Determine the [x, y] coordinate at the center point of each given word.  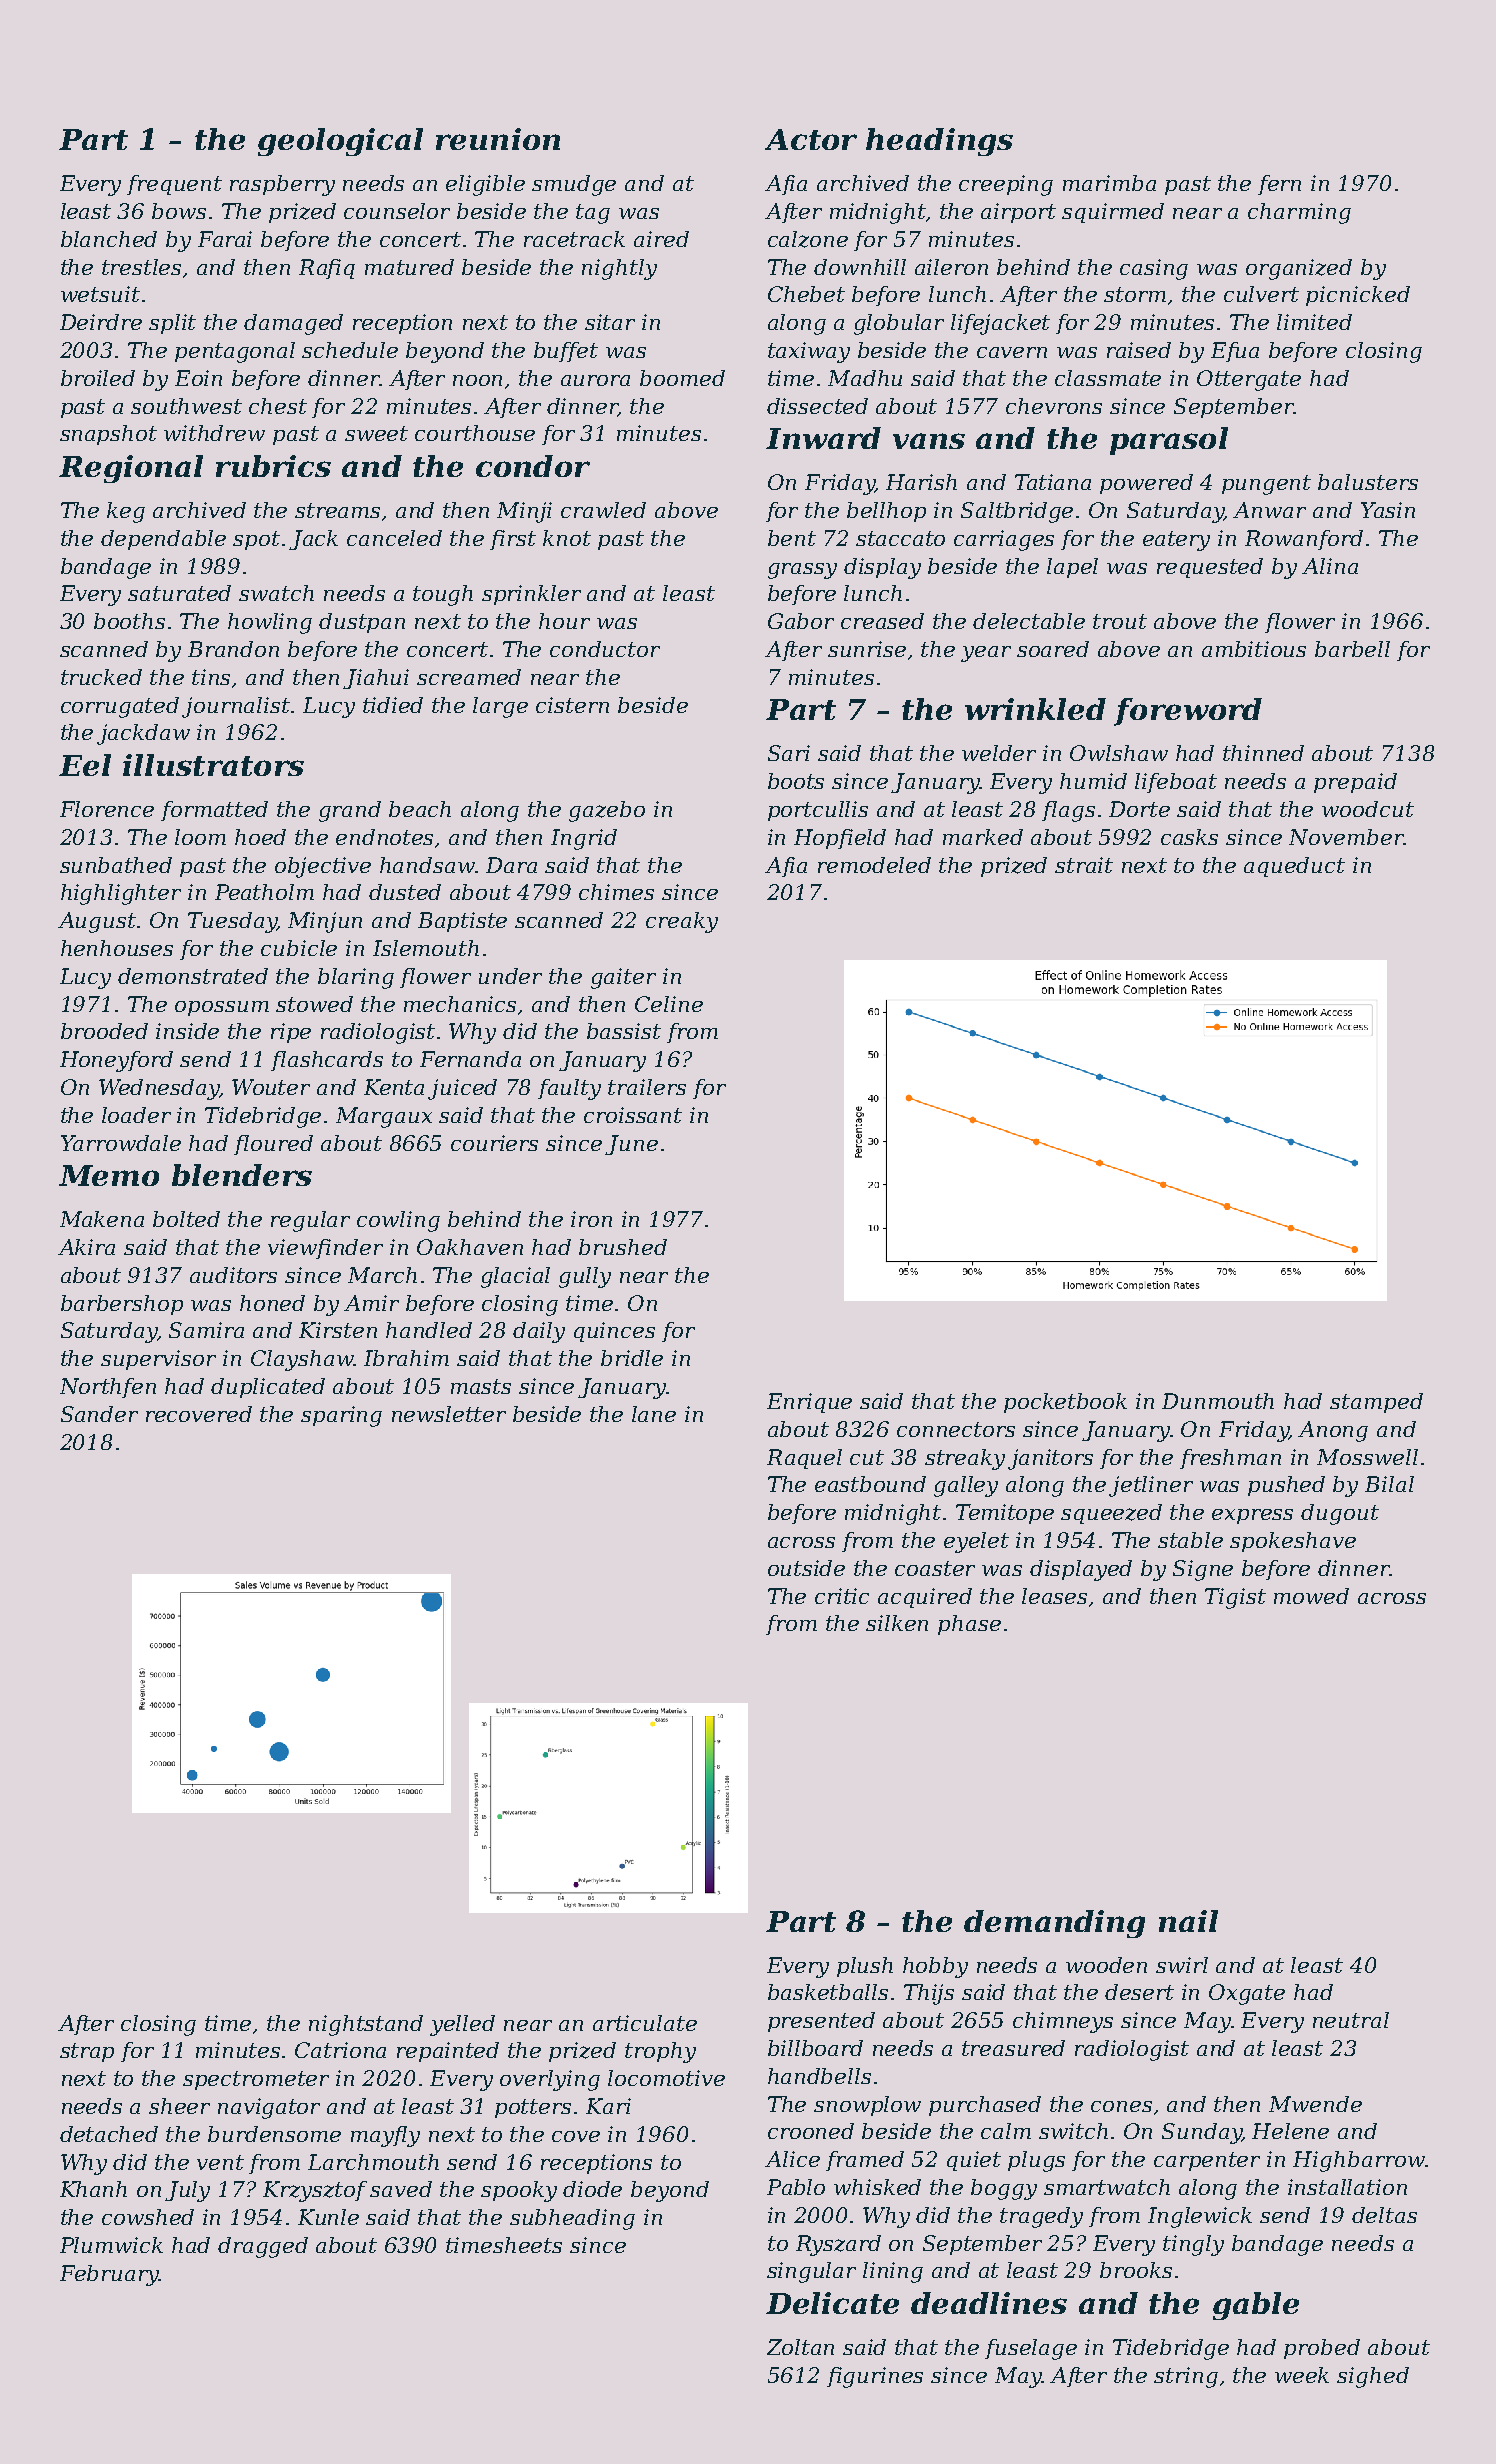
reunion [498, 139]
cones [1121, 2106]
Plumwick [111, 2245]
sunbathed [116, 865]
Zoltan [800, 2347]
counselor [397, 211]
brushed [623, 1247]
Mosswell [1367, 1457]
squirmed [1113, 213]
